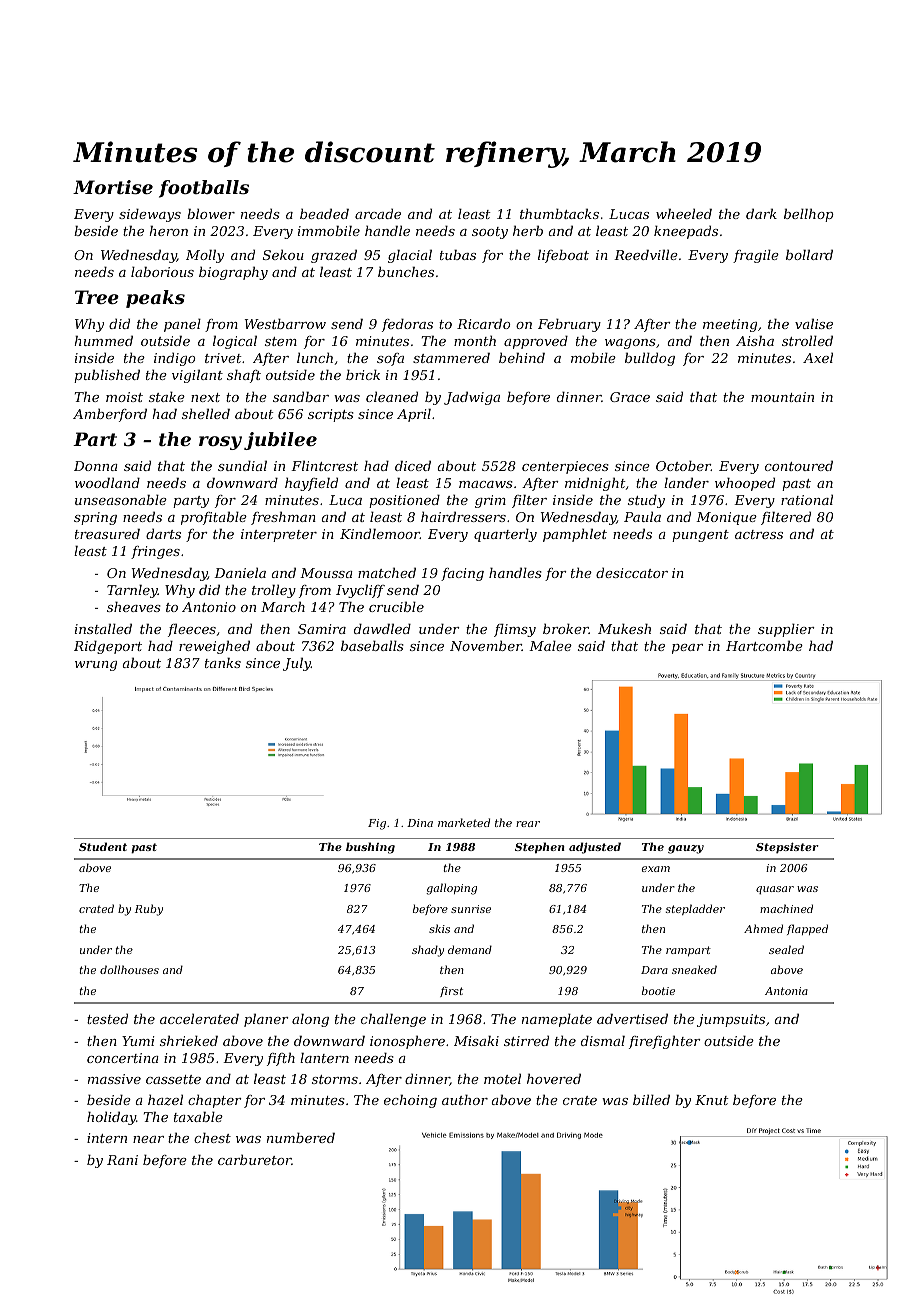  What do you see at coordinates (204, 189) in the screenshot?
I see `footballs` at bounding box center [204, 189].
